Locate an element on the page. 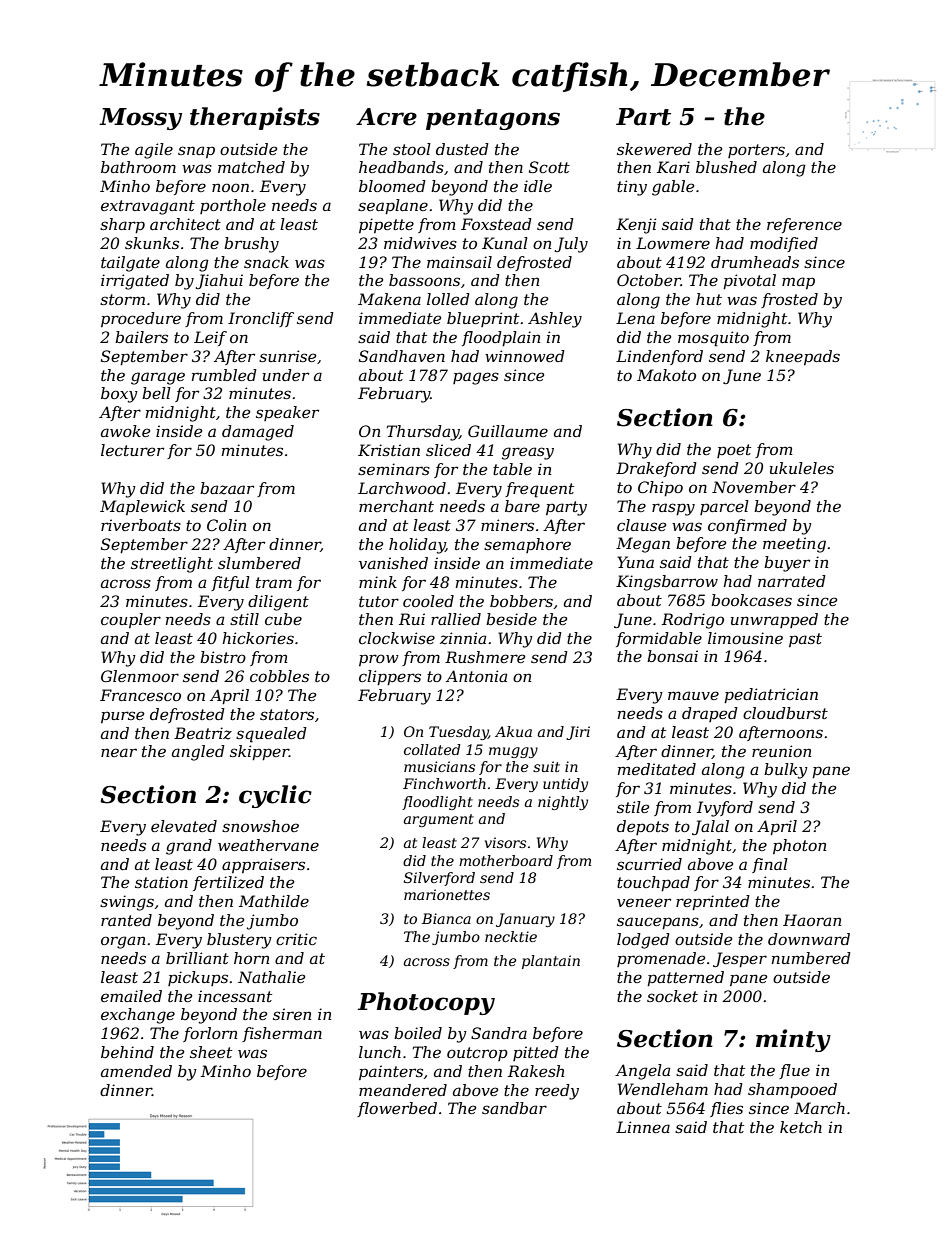 The height and width of the document is (1233, 952). Glenmoor is located at coordinates (140, 676).
